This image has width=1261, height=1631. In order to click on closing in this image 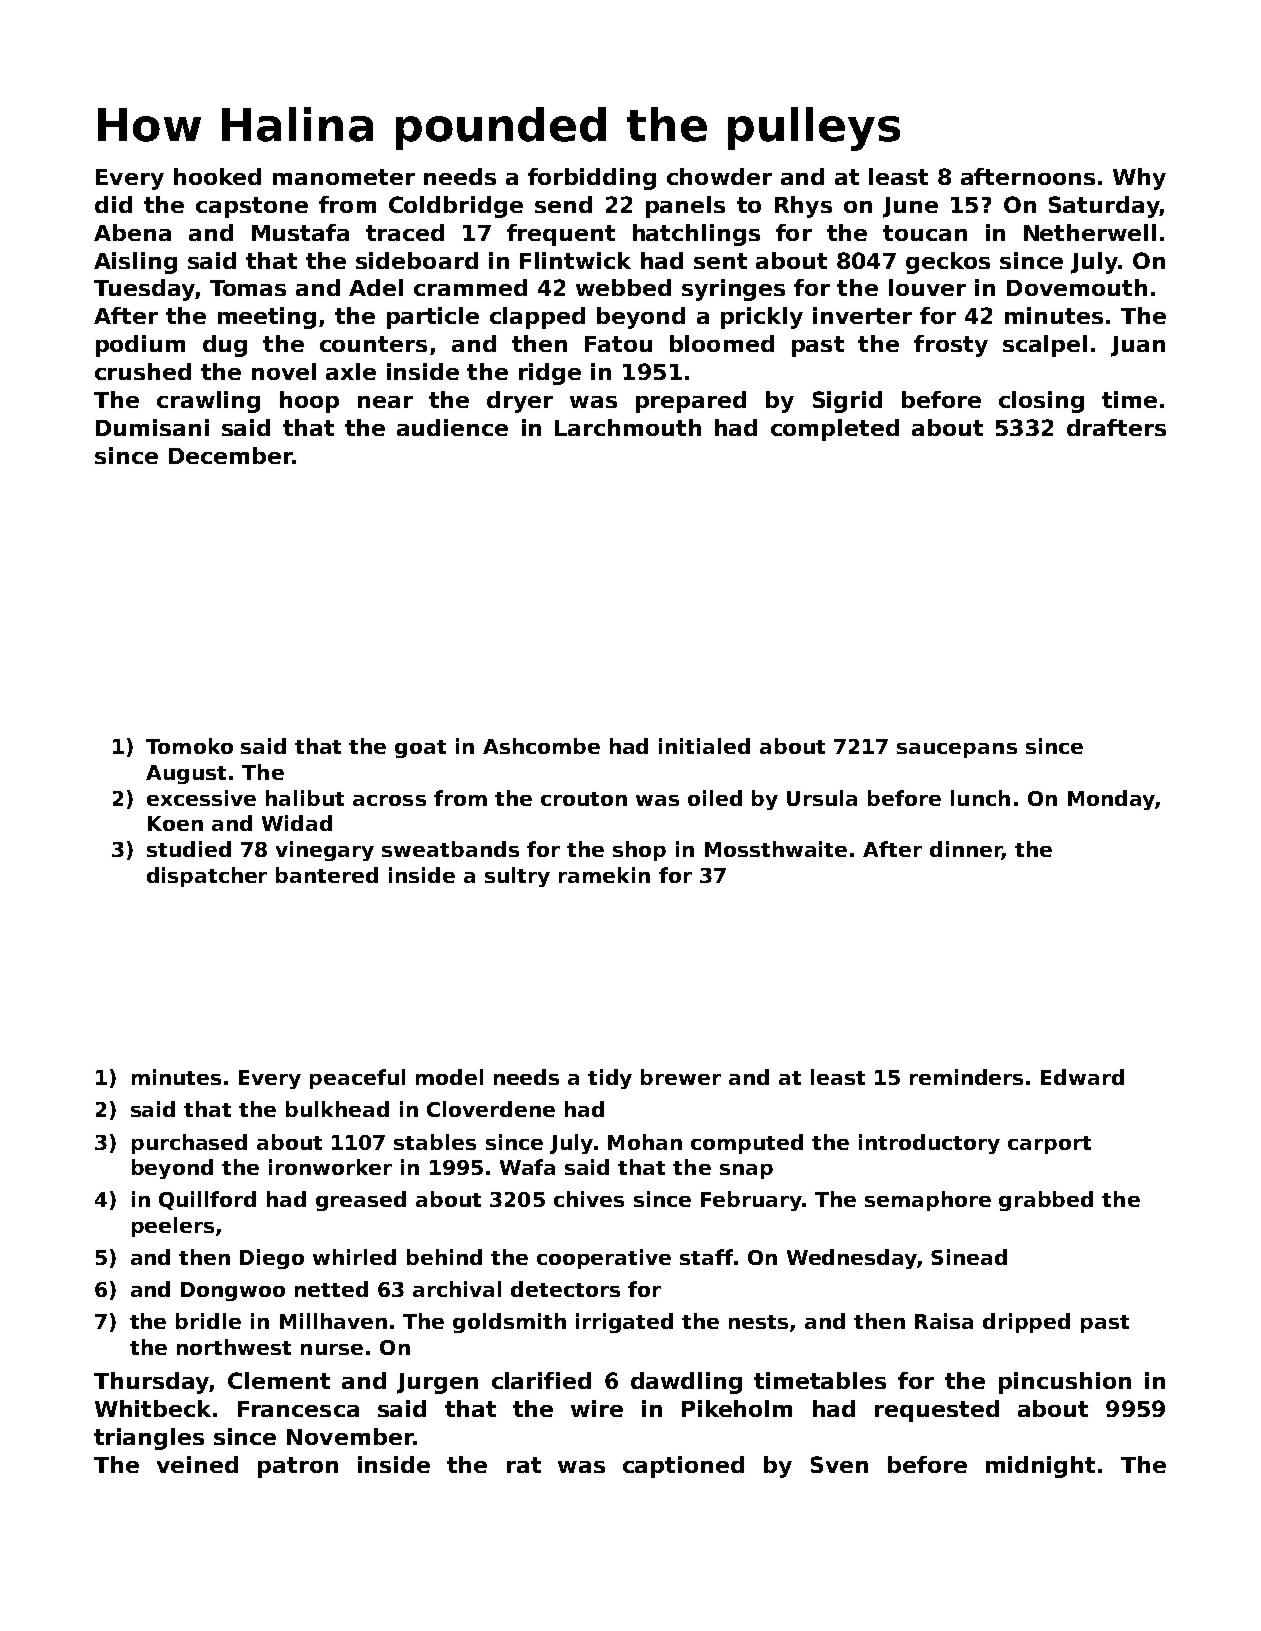, I will do `click(1041, 402)`.
